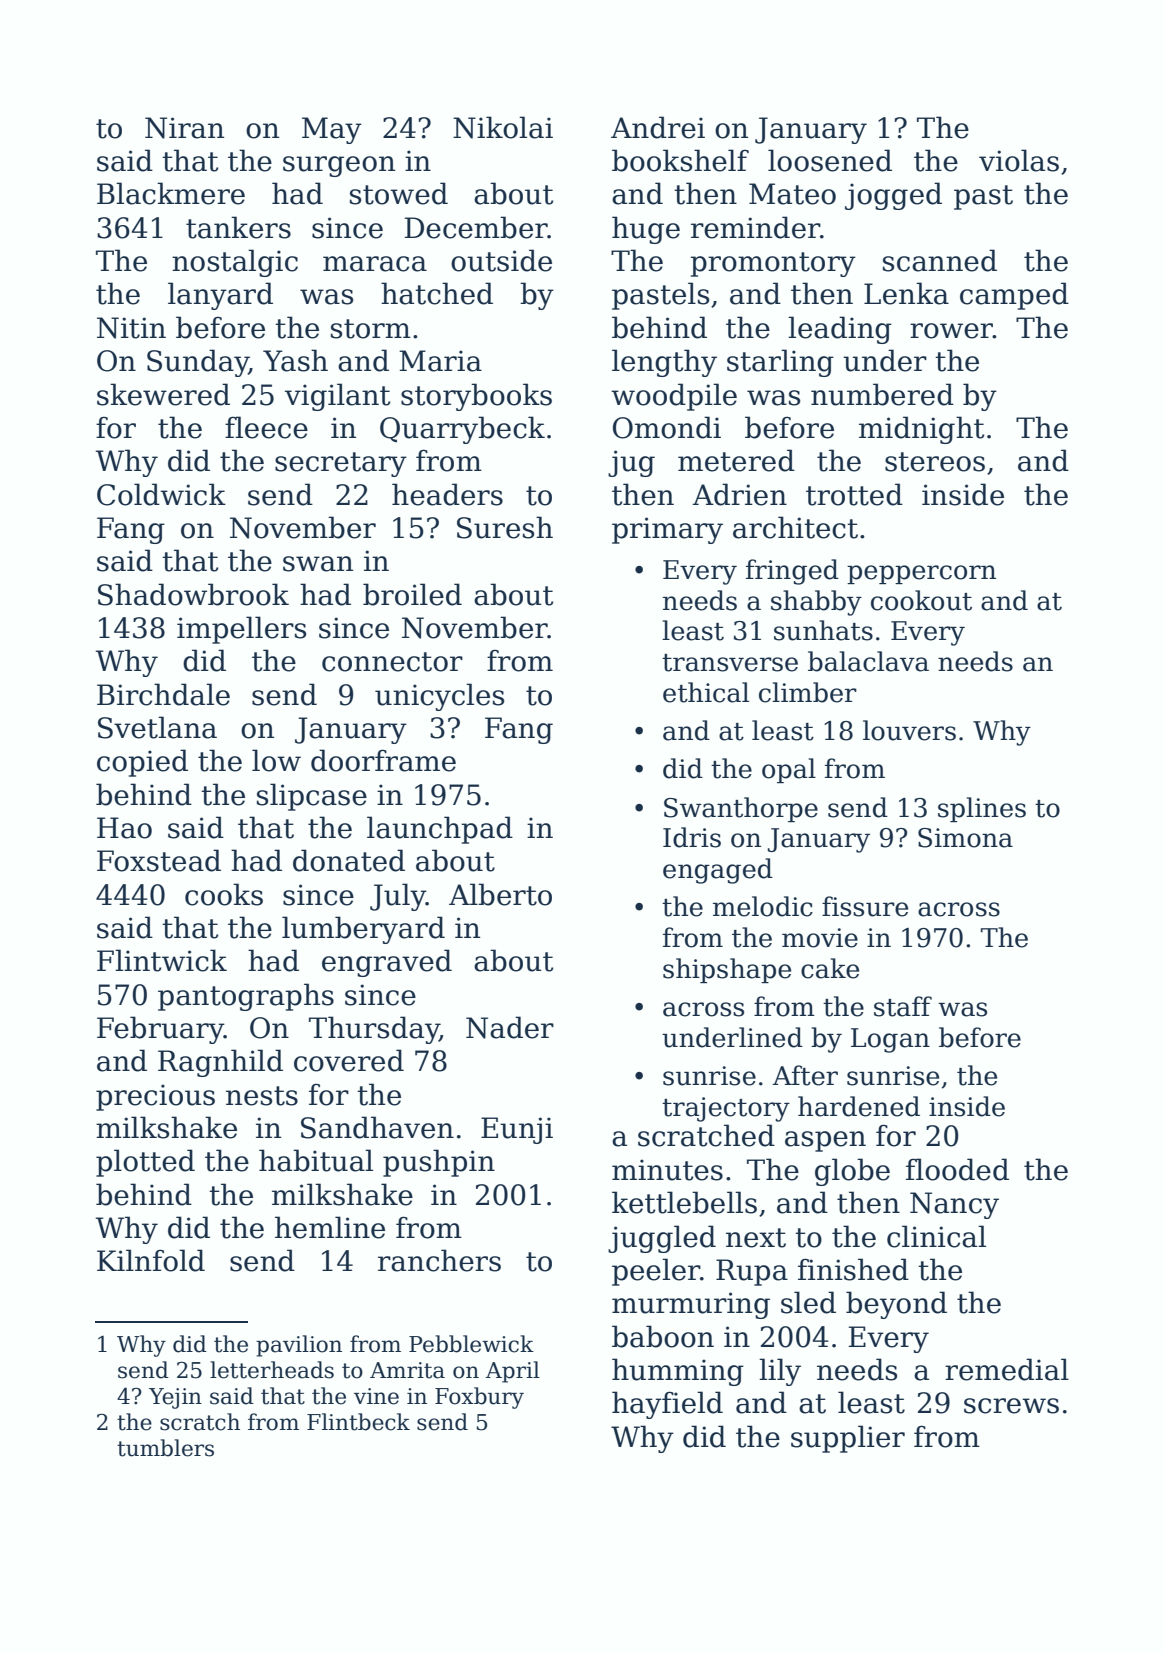 The width and height of the page is (1165, 1654). Describe the element at coordinates (440, 830) in the page. I see `launchpad` at that location.
